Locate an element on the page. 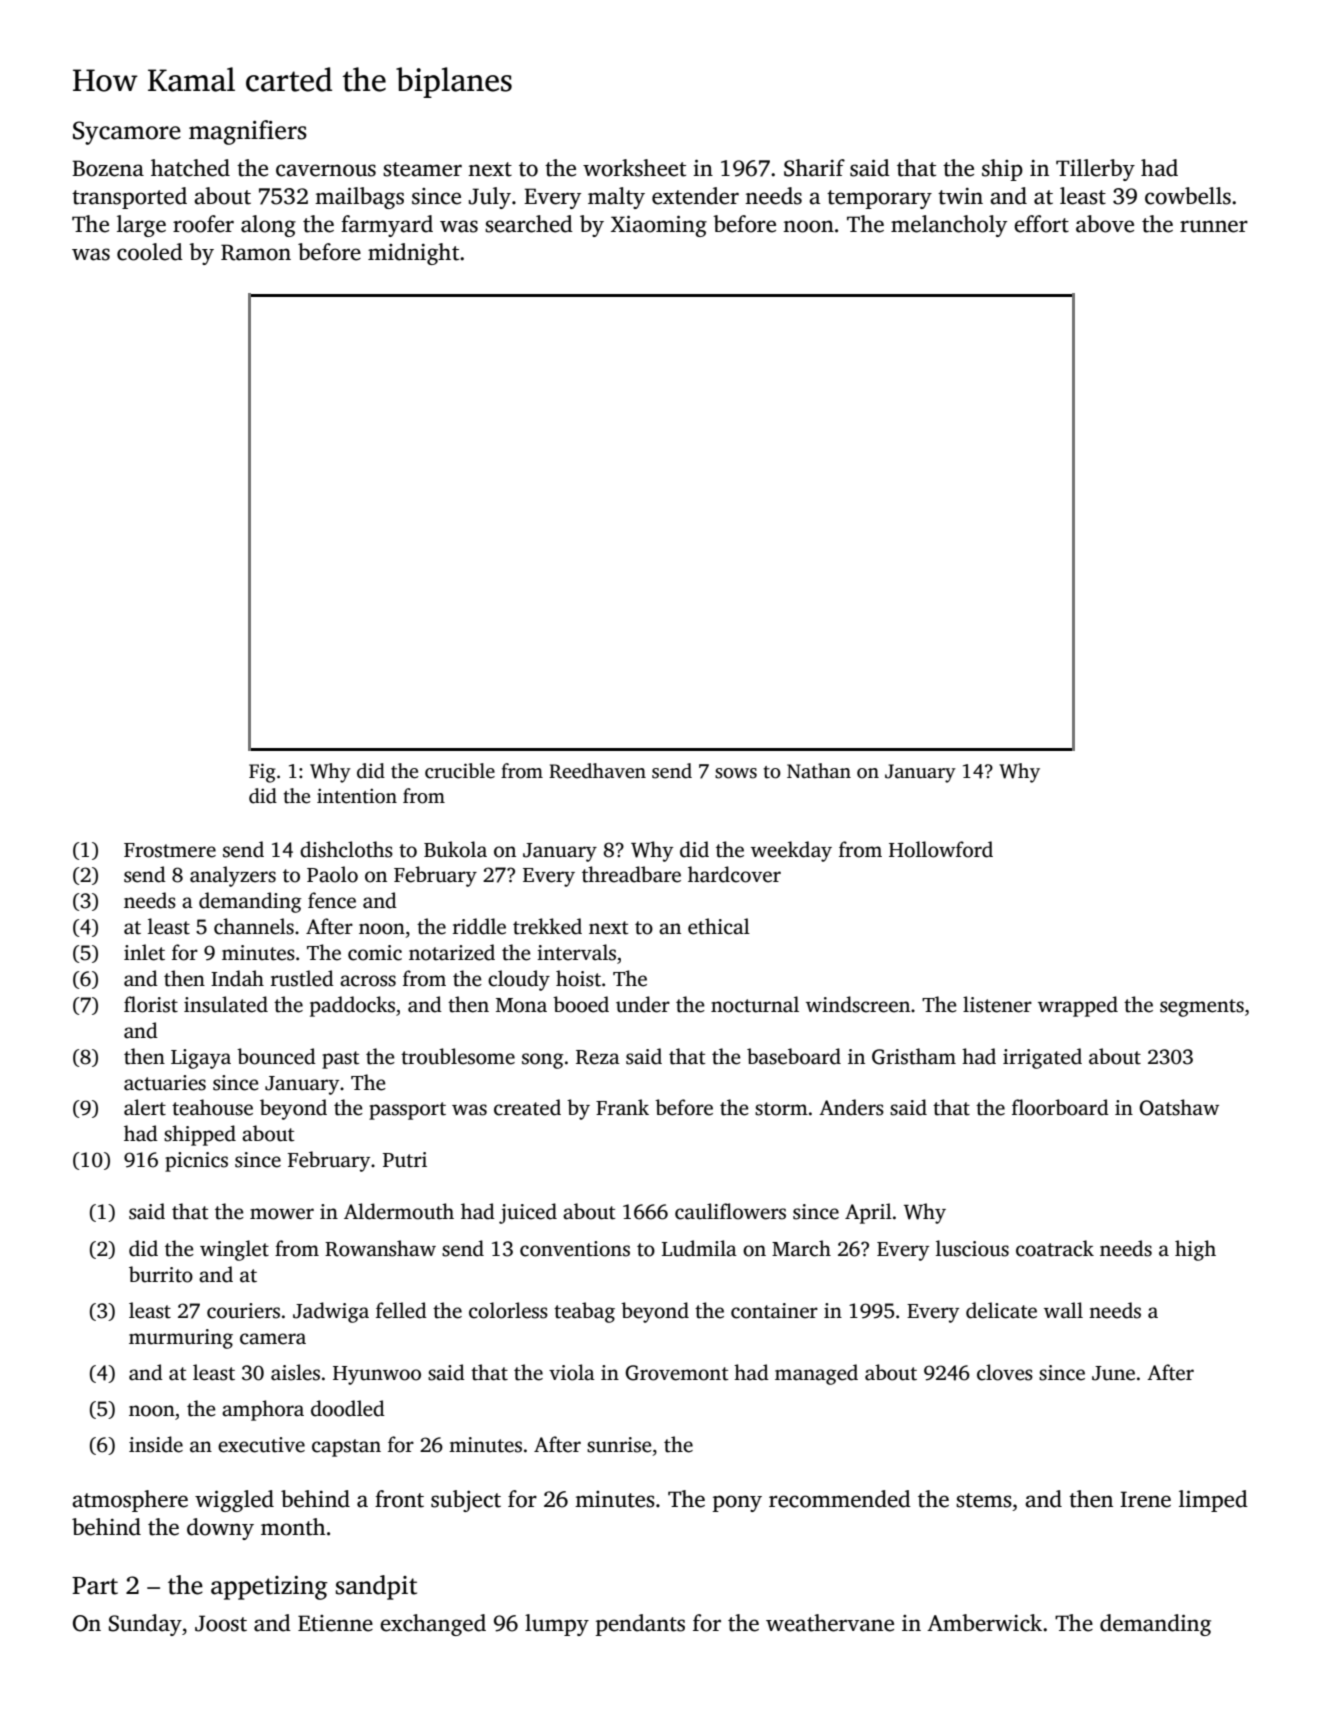 Image resolution: width=1323 pixels, height=1712 pixels. booed is located at coordinates (581, 1004).
